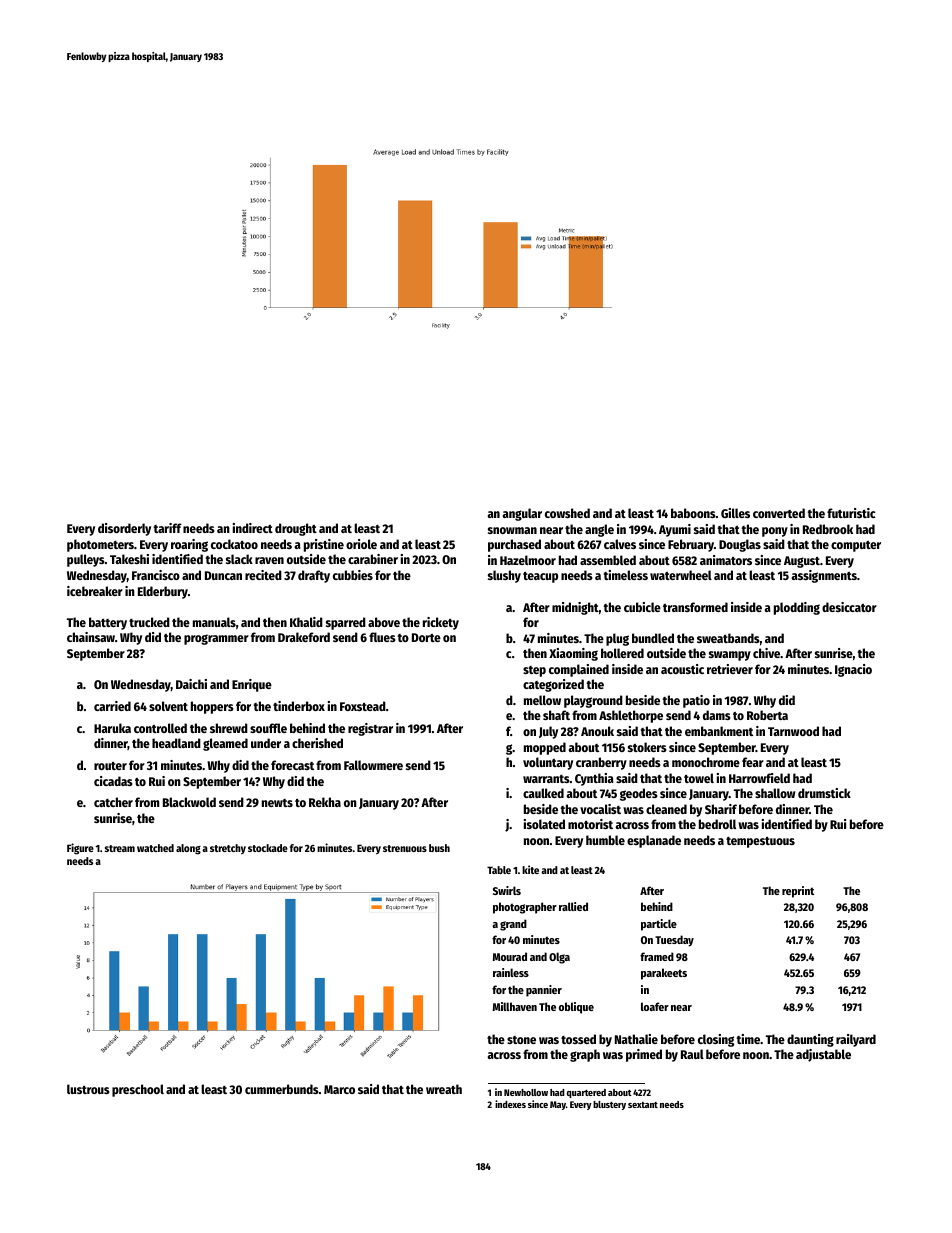  I want to click on Millhaven, so click(515, 1006).
